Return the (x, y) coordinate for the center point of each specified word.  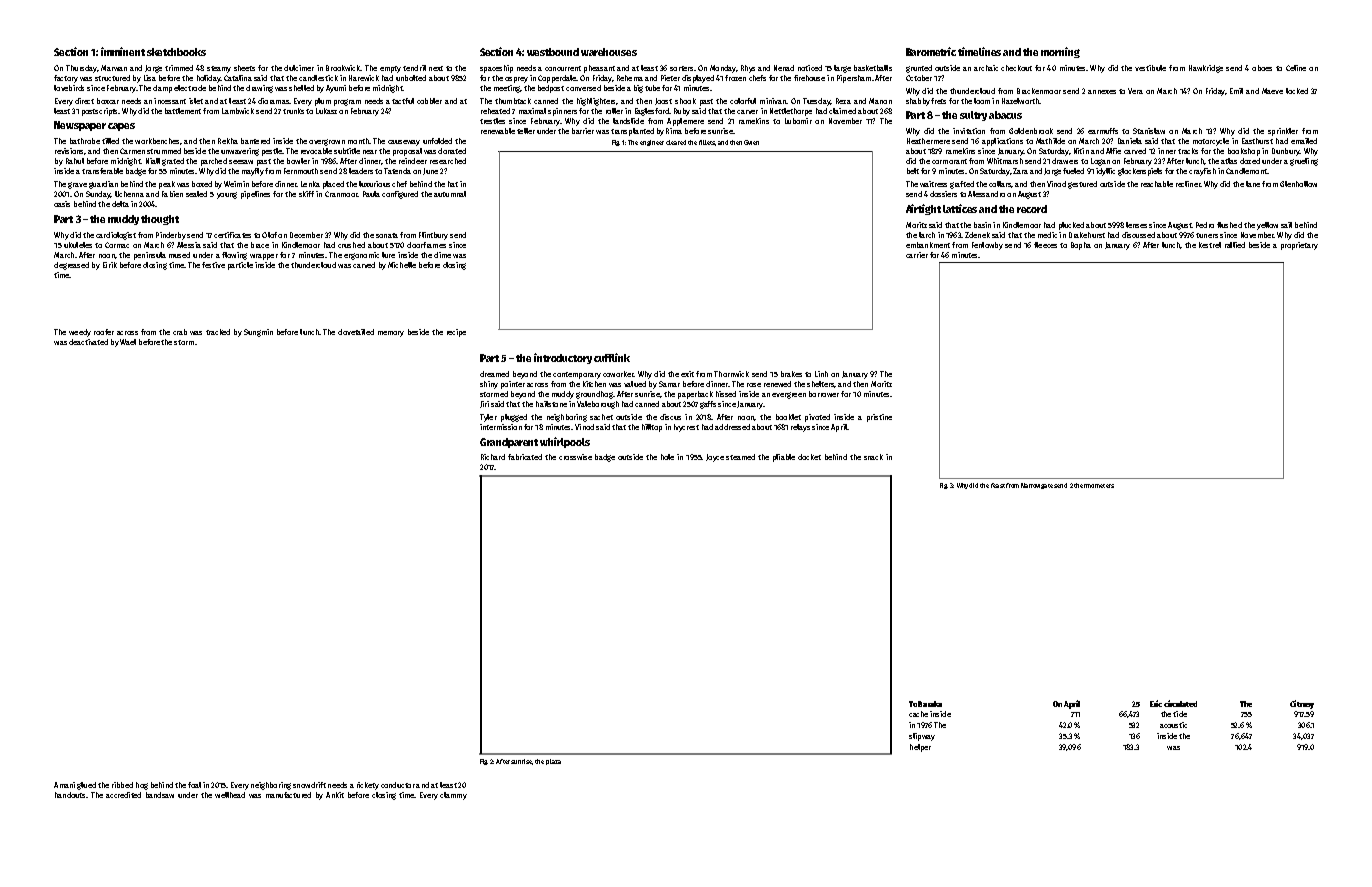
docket (809, 457)
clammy (453, 796)
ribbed (122, 785)
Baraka (930, 704)
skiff (306, 194)
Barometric (931, 51)
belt (913, 171)
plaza (553, 762)
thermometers (1094, 485)
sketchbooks (176, 52)
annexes (1102, 92)
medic (1047, 235)
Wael (128, 342)
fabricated (525, 457)
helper (920, 748)
